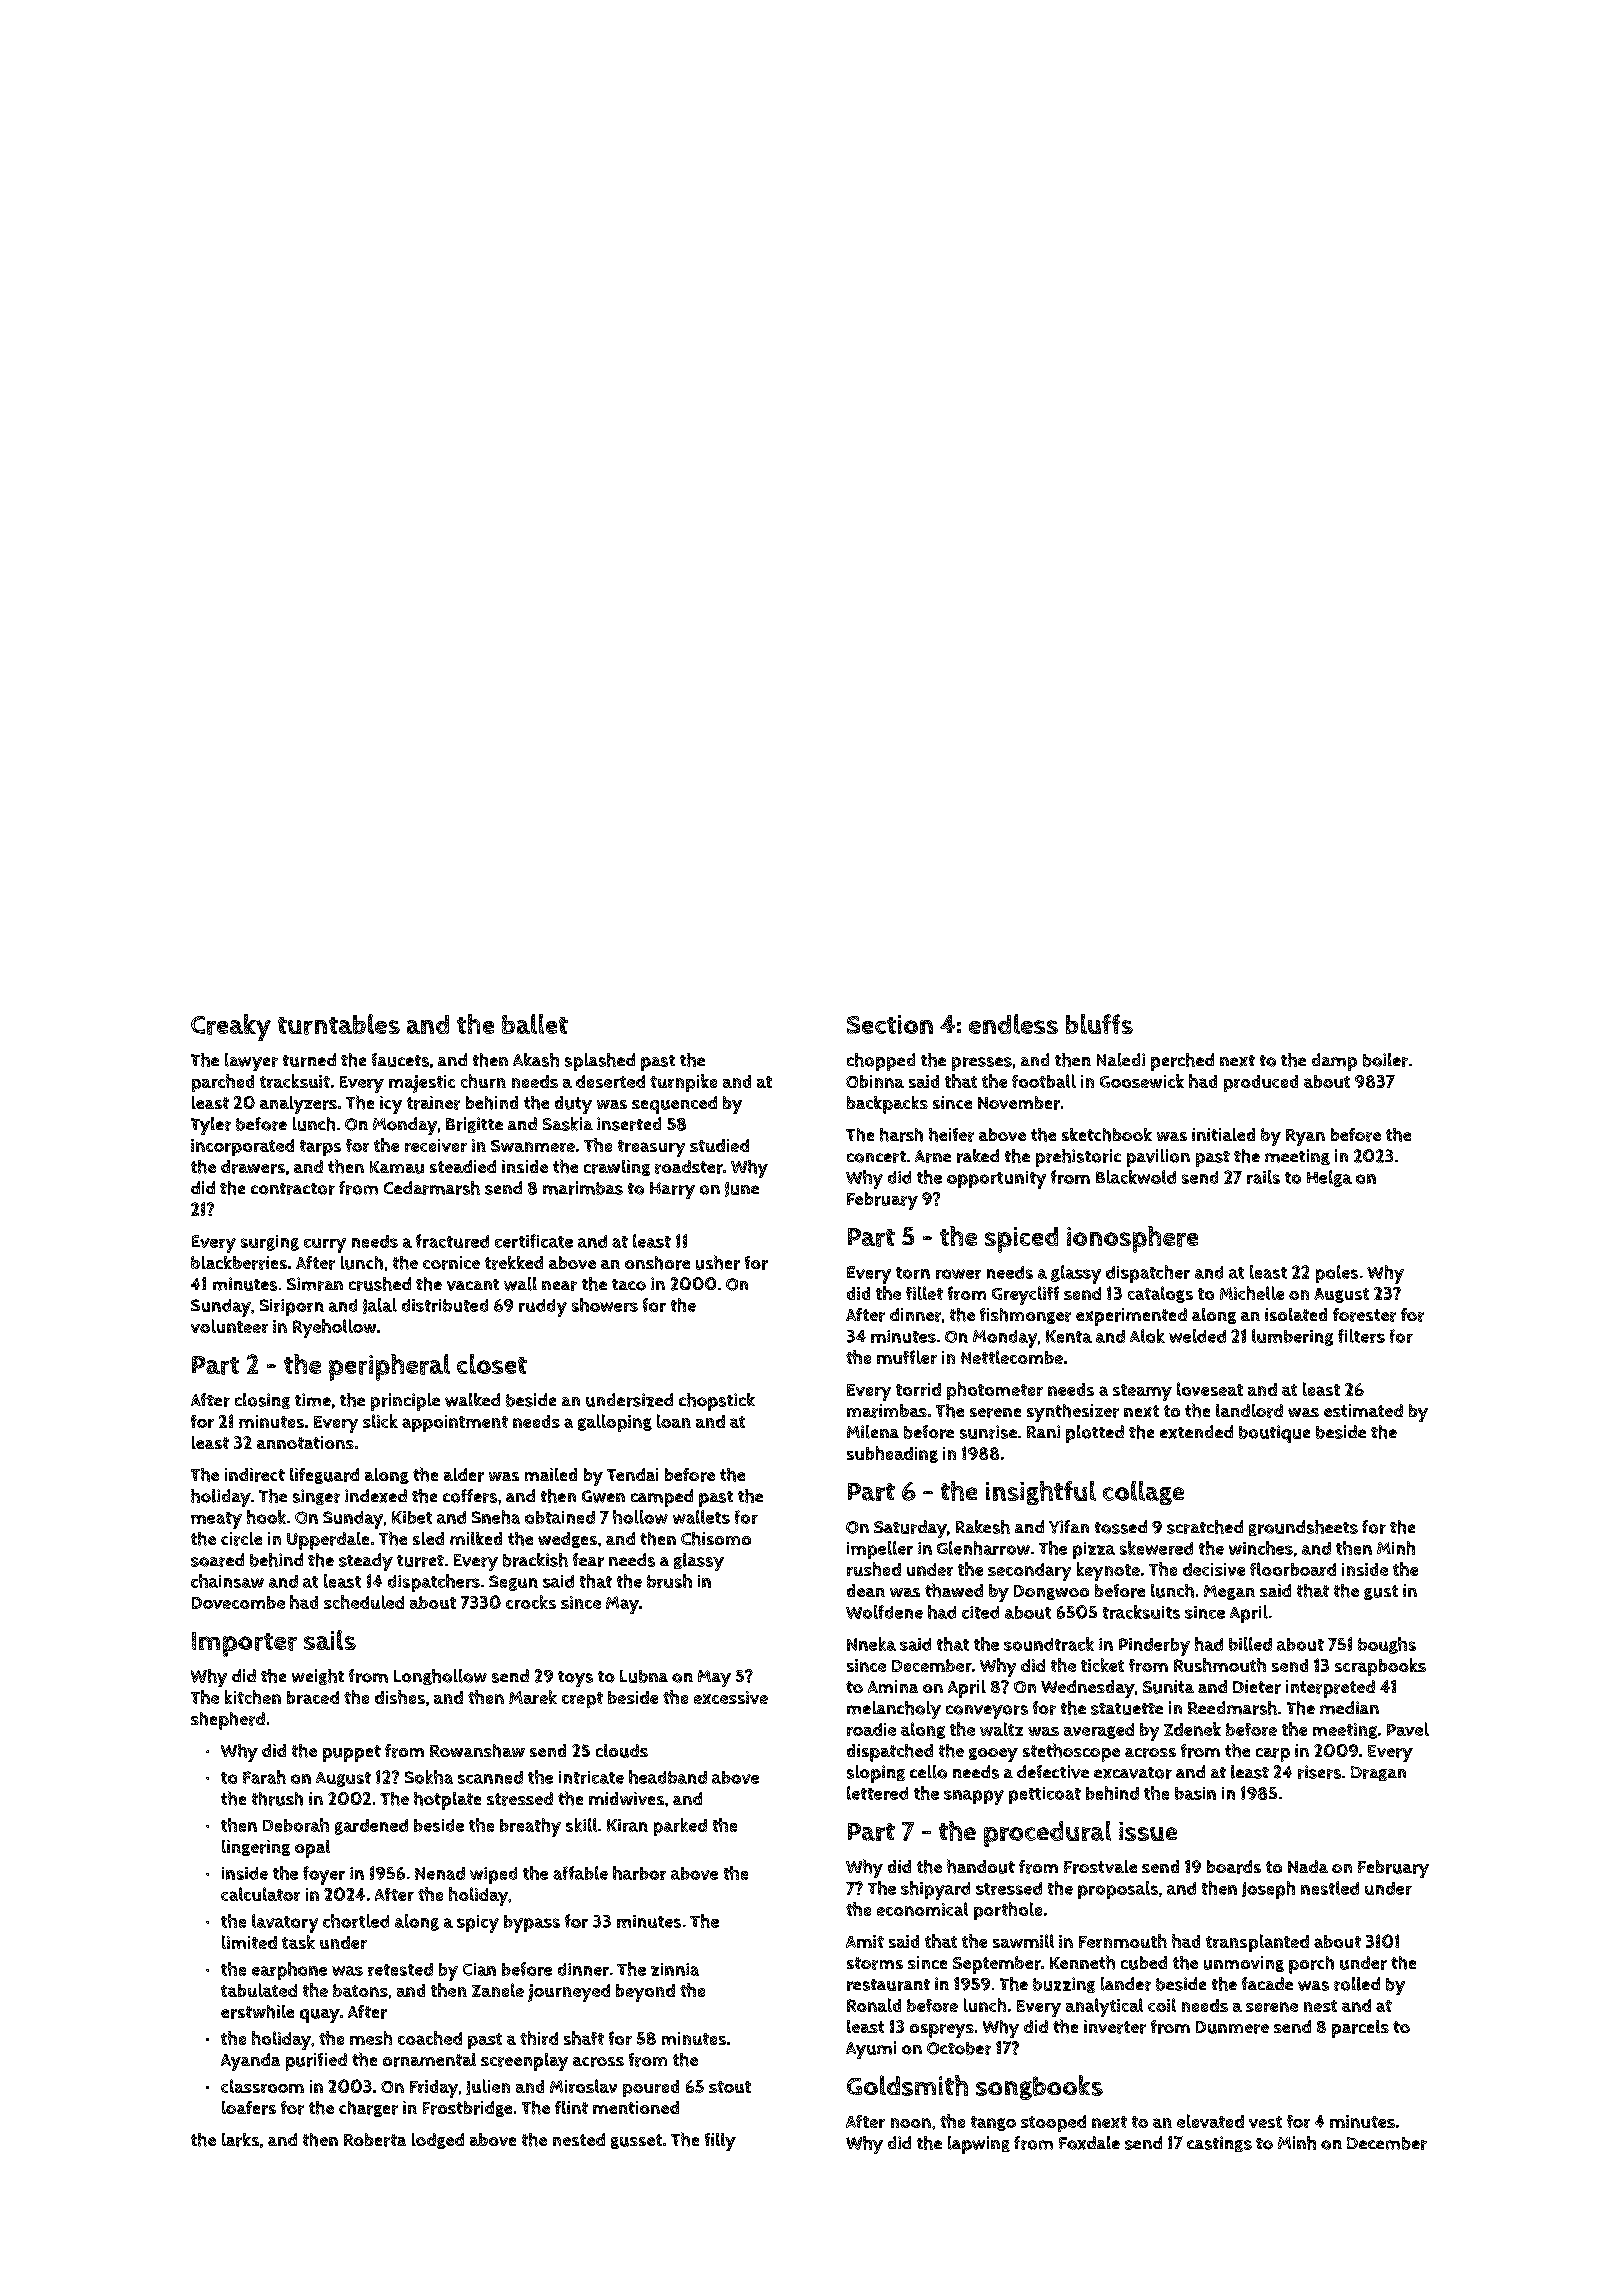  Describe the element at coordinates (324, 1875) in the page. I see `foyer` at that location.
